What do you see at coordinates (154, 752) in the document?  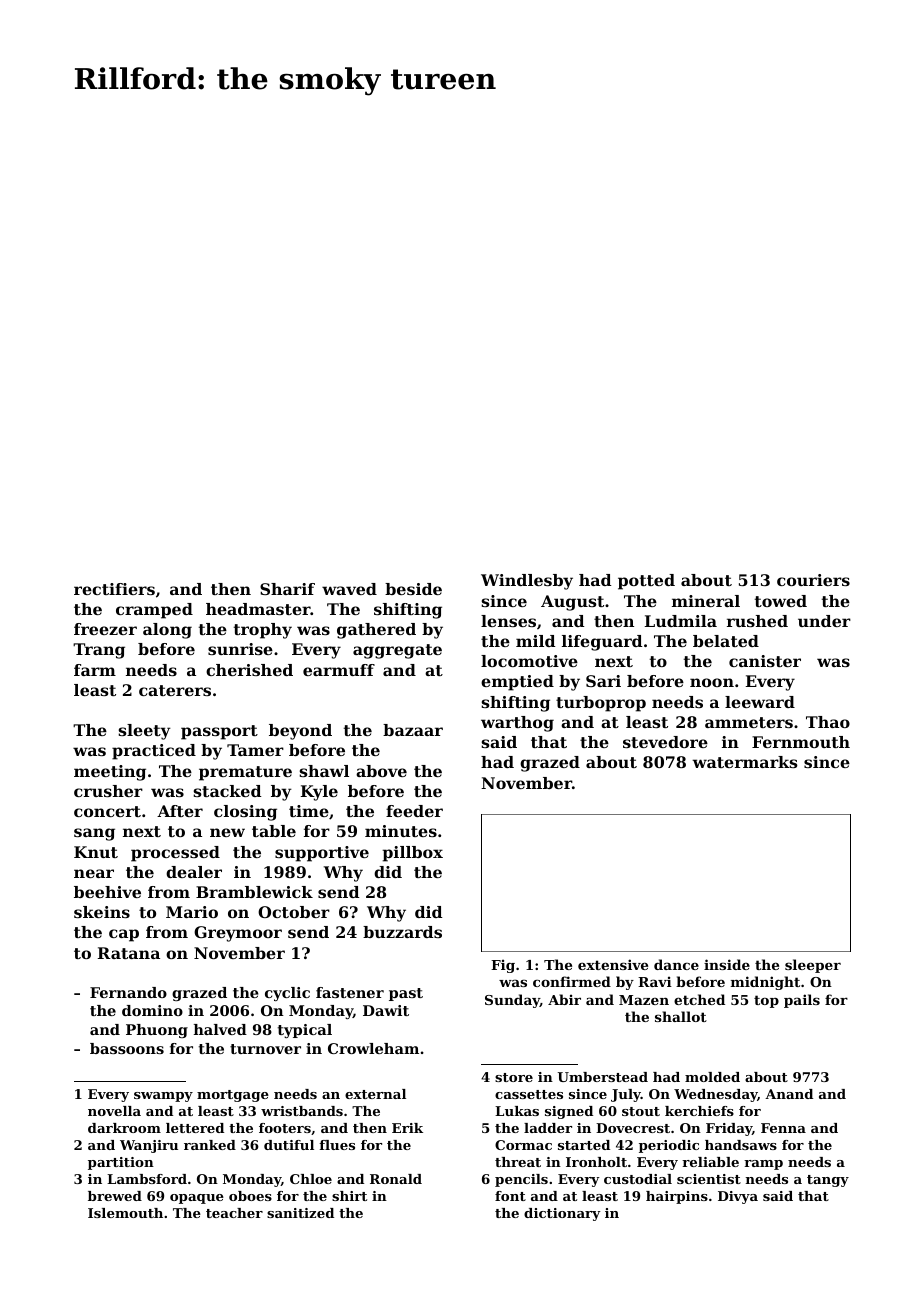 I see `practiced` at bounding box center [154, 752].
